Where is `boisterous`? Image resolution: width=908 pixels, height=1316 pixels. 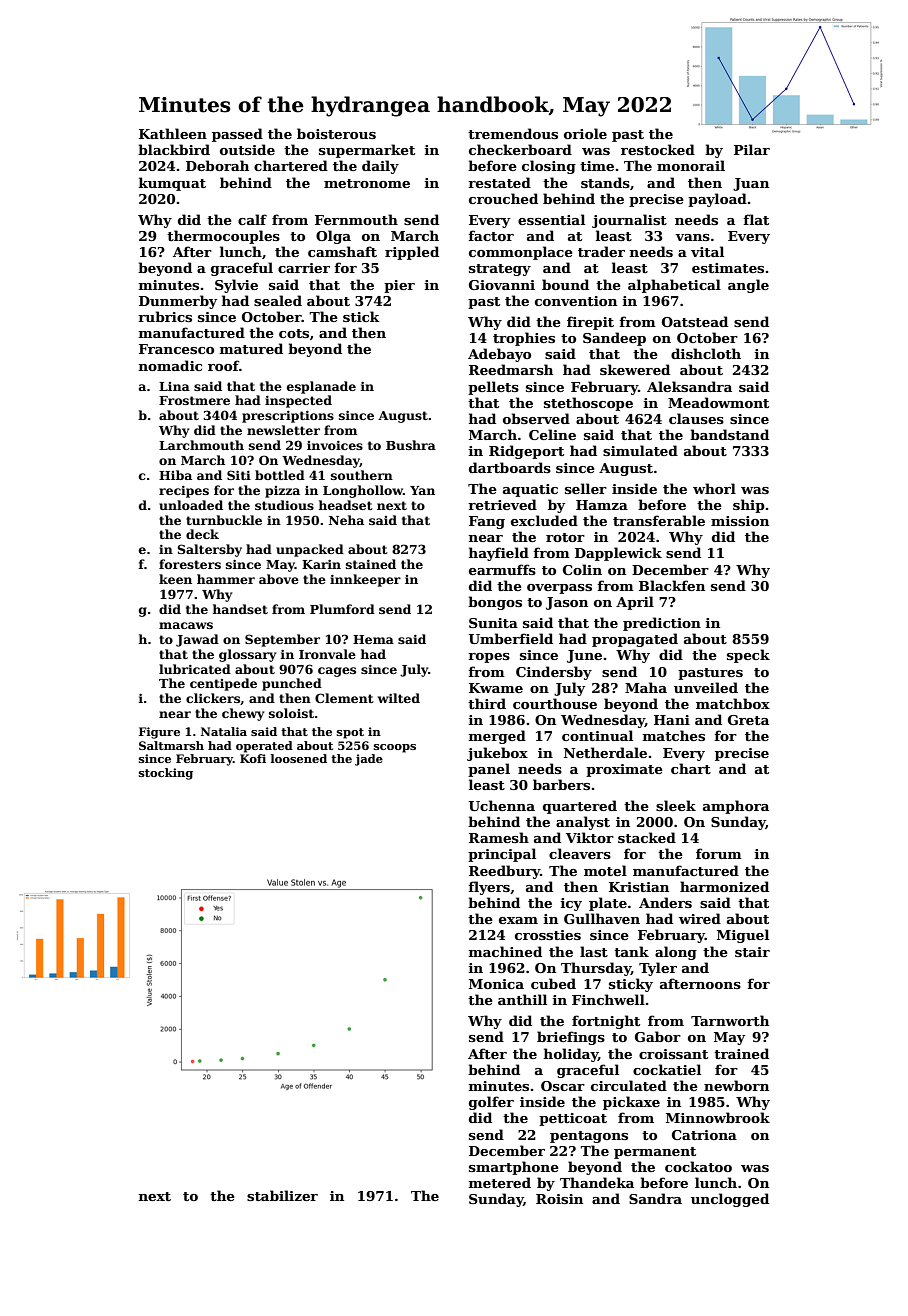 boisterous is located at coordinates (336, 133).
